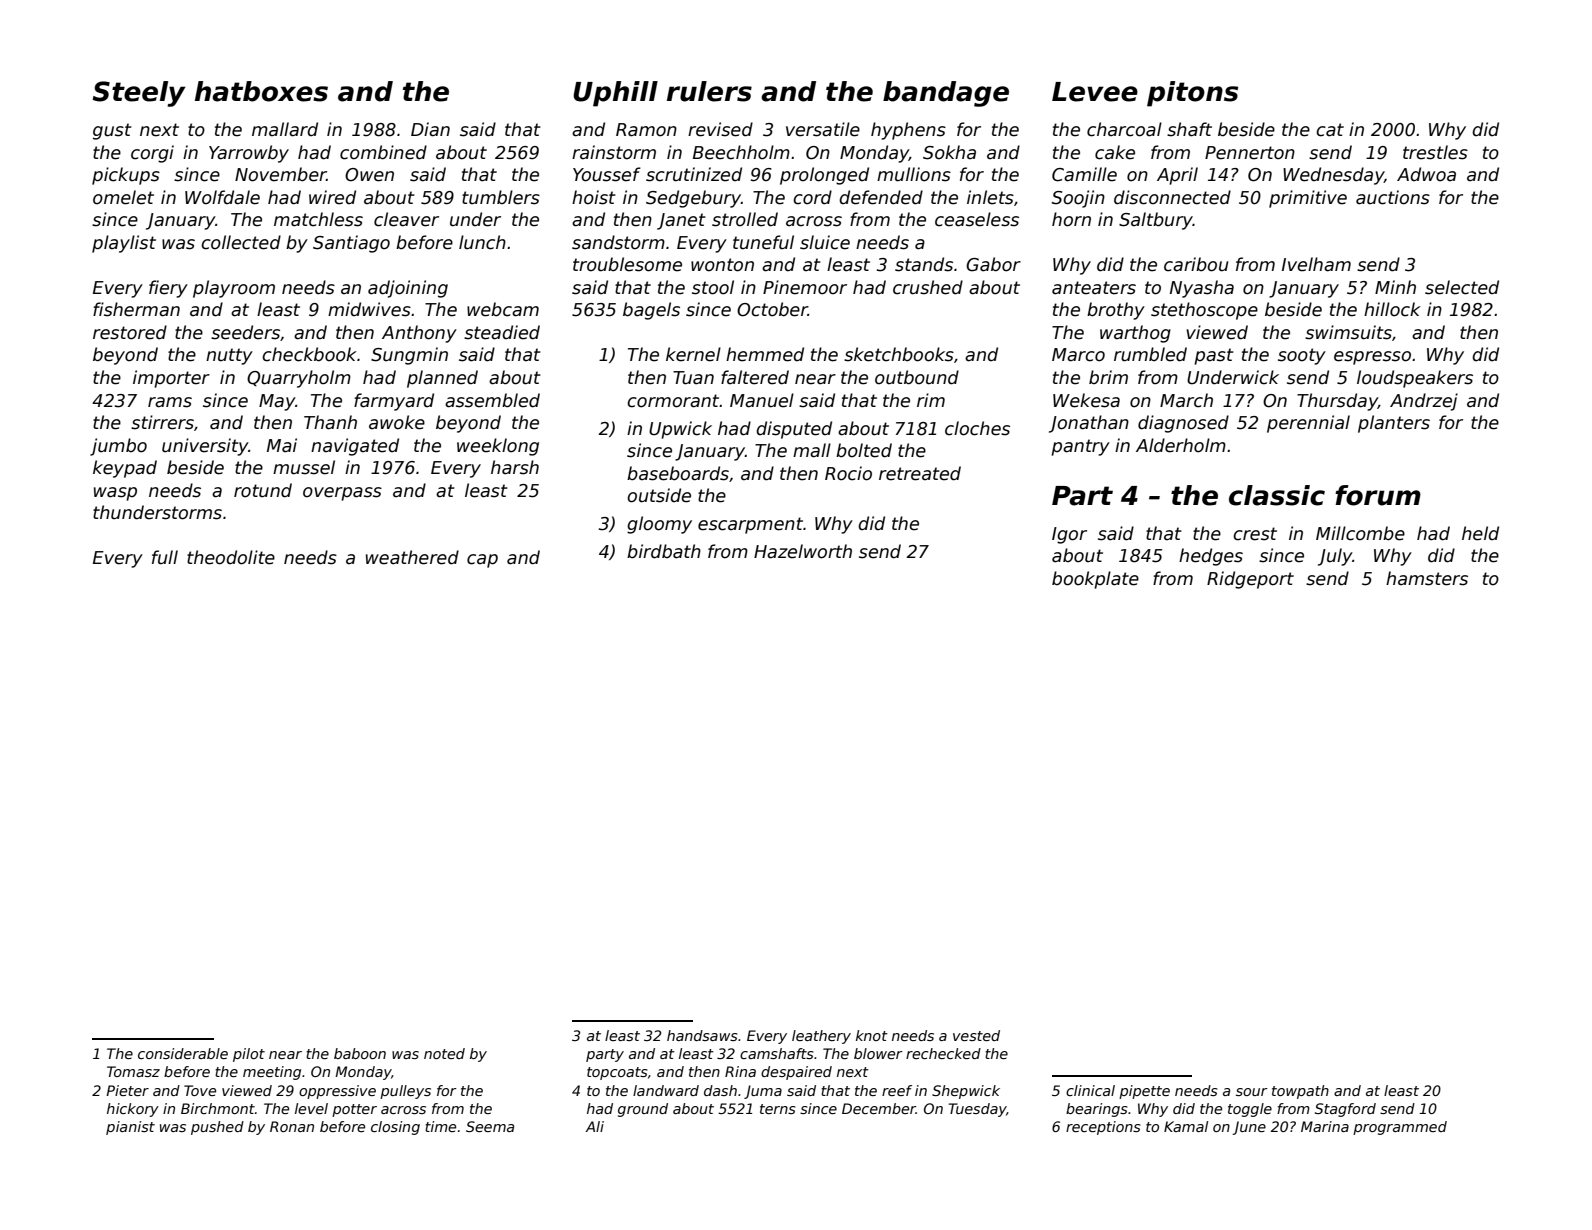  I want to click on espresso, so click(1372, 358).
